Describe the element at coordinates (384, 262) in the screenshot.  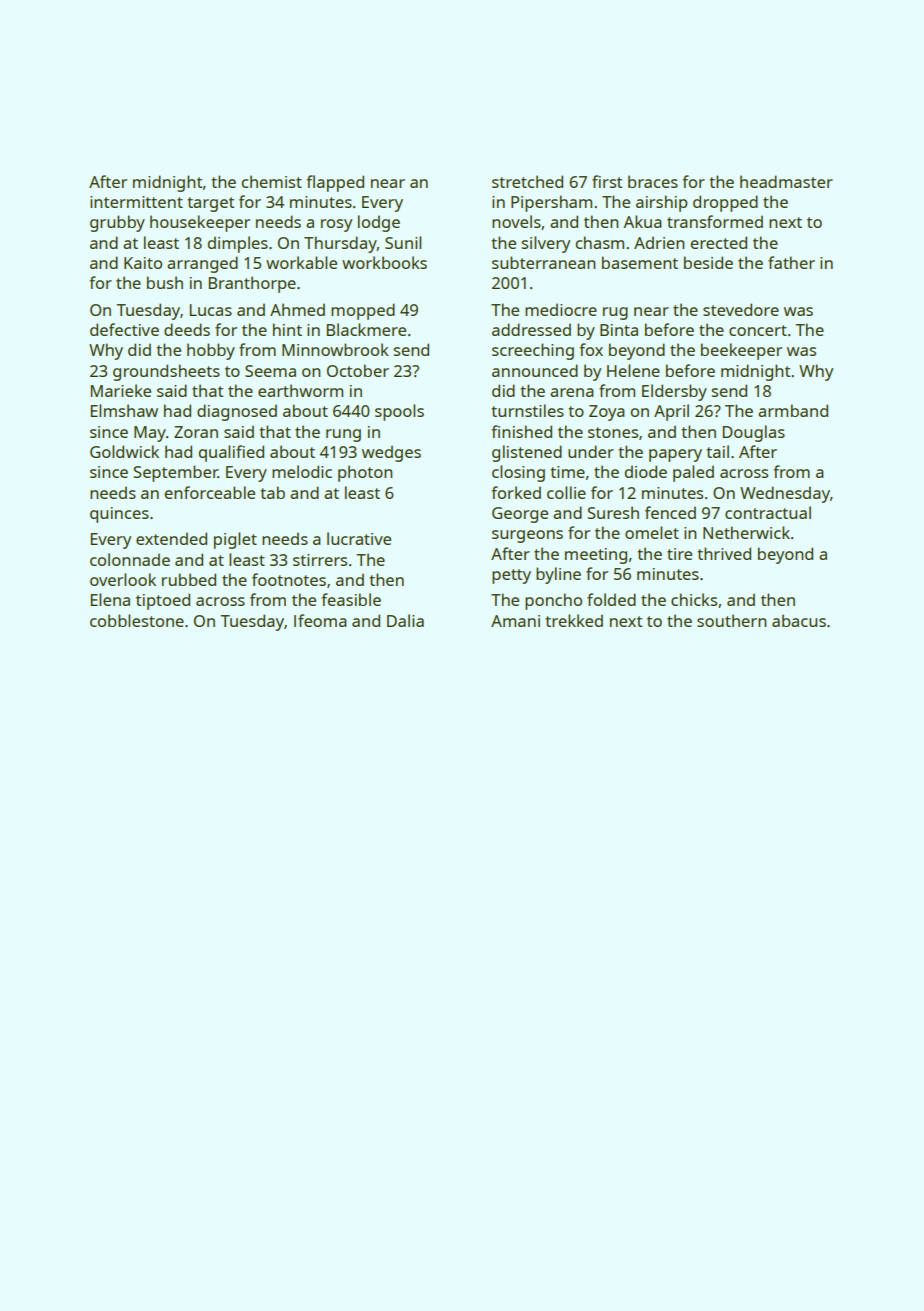
I see `workbooks` at that location.
